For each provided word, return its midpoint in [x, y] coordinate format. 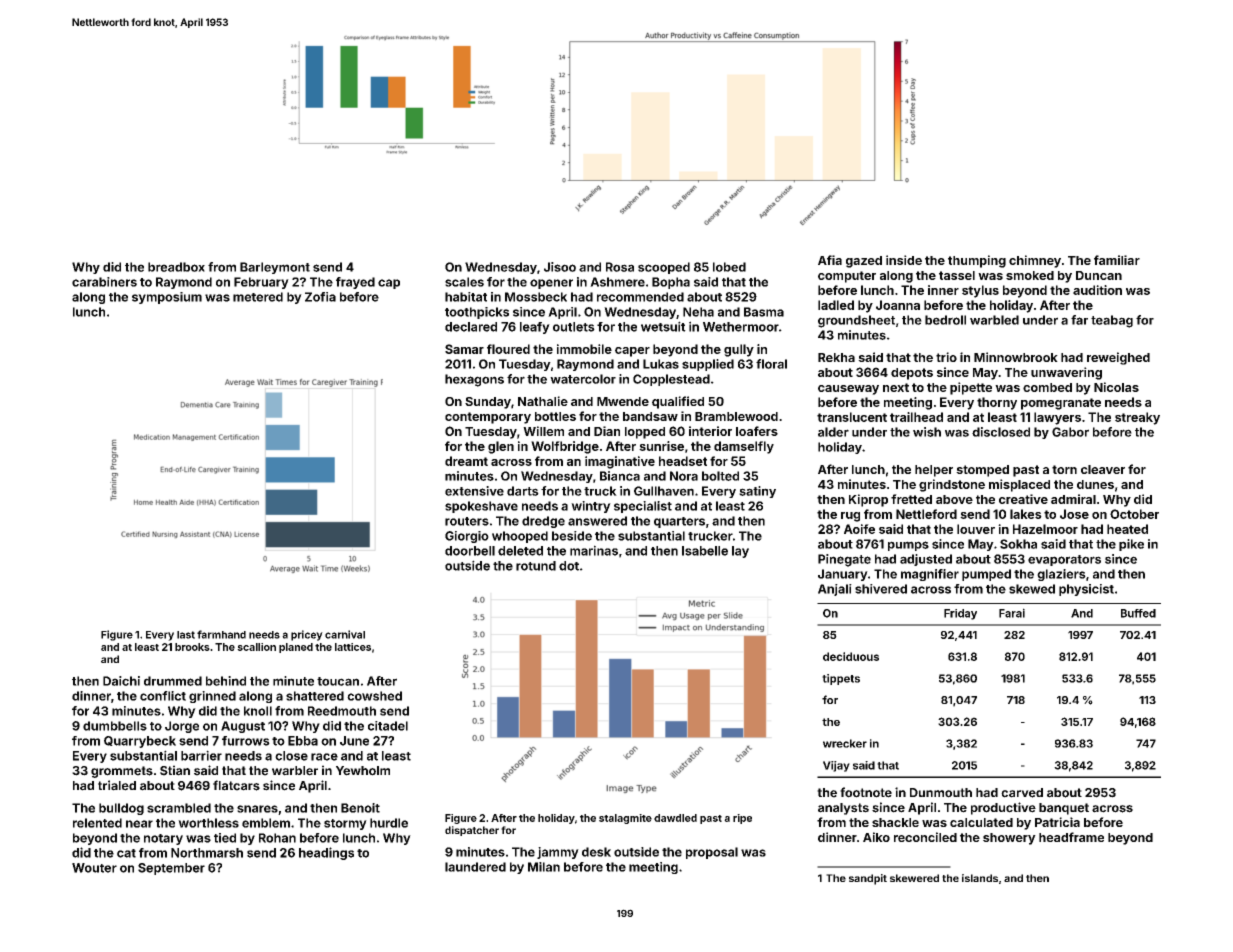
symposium [167, 298]
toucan [338, 681]
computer [847, 277]
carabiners [104, 282]
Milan [544, 867]
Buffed [1138, 613]
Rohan [277, 838]
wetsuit [663, 326]
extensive [474, 491]
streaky [1137, 418]
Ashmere [617, 282]
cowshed [374, 696]
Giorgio [467, 537]
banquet [1064, 809]
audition [1097, 290]
